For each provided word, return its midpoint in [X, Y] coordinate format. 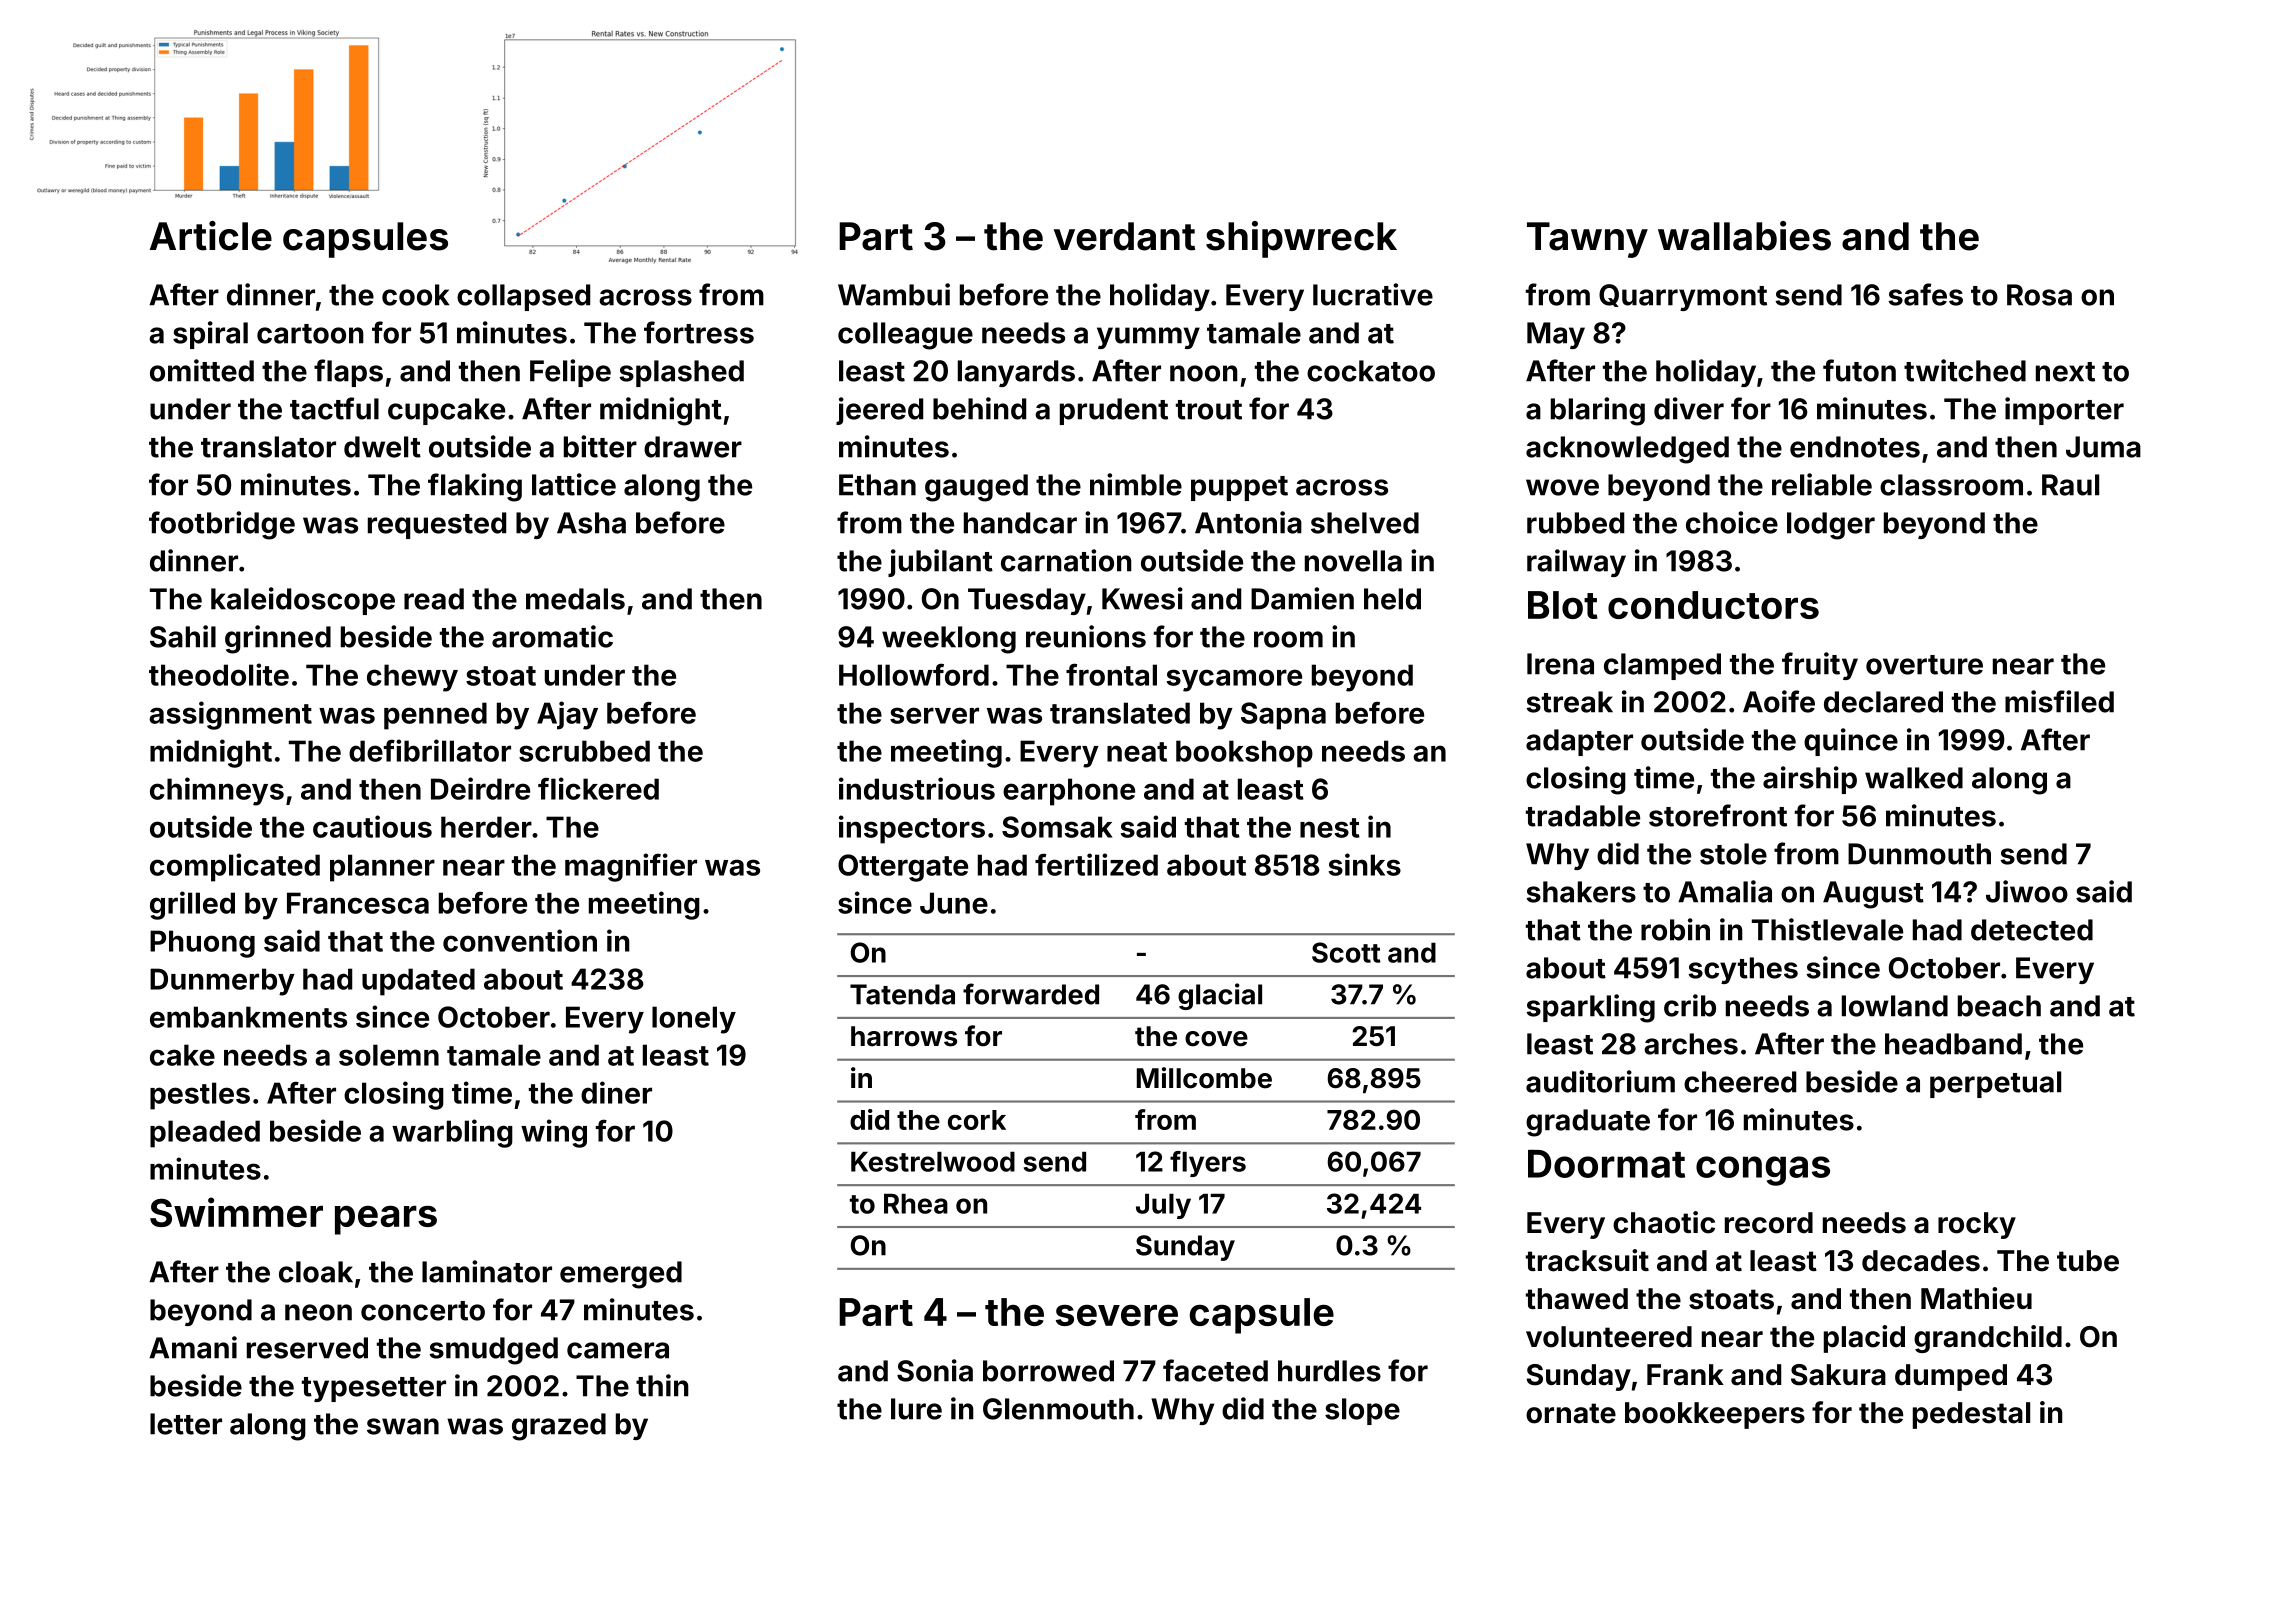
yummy [1148, 338]
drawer [693, 447]
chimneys [217, 791]
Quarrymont [1683, 297]
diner [616, 1092]
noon [1204, 373]
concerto [423, 1311]
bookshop [1244, 754]
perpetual [1995, 1084]
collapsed [523, 297]
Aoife [1779, 701]
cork [977, 1120]
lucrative [1373, 294]
